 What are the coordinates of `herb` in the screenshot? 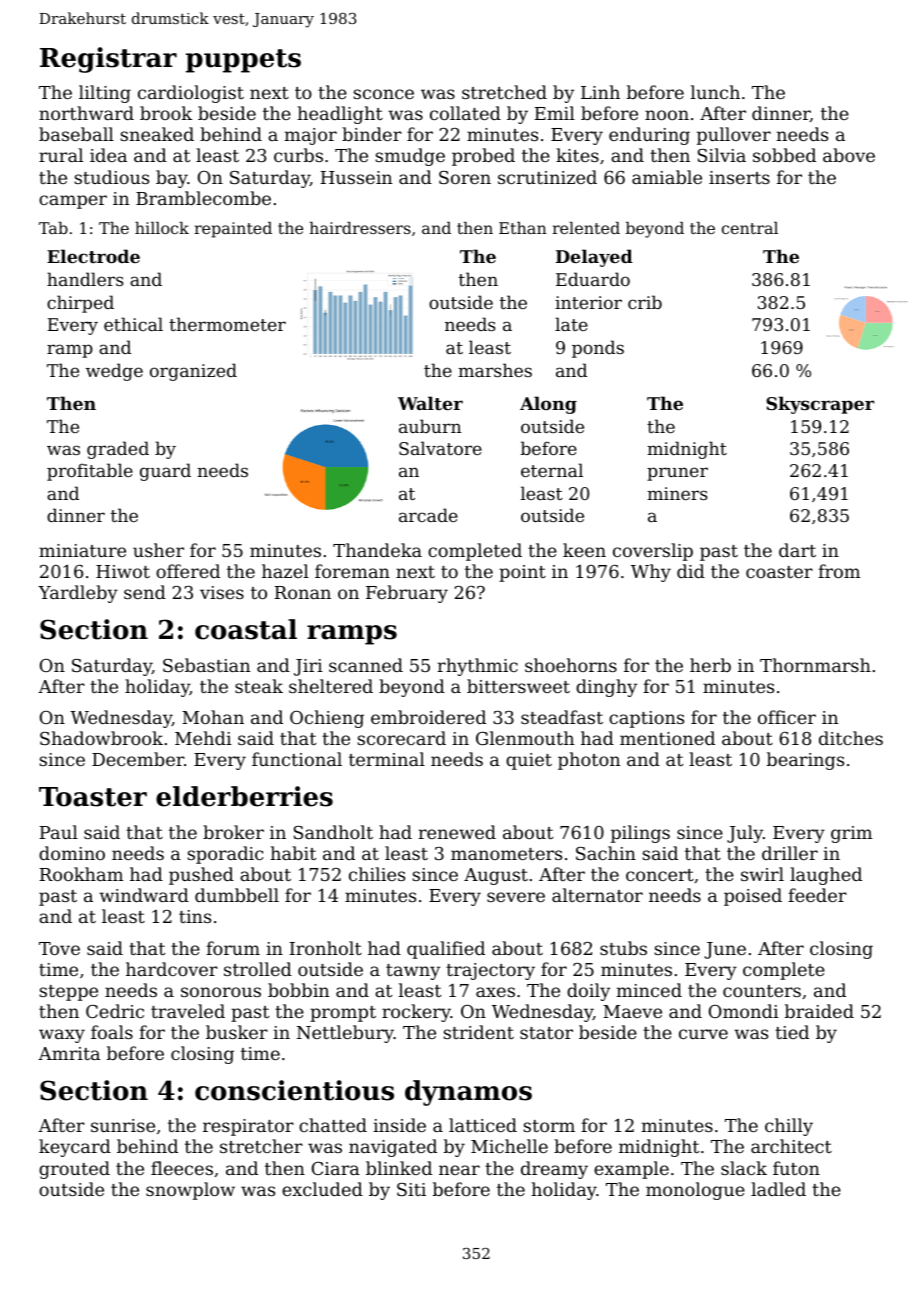 It's located at (710, 665).
